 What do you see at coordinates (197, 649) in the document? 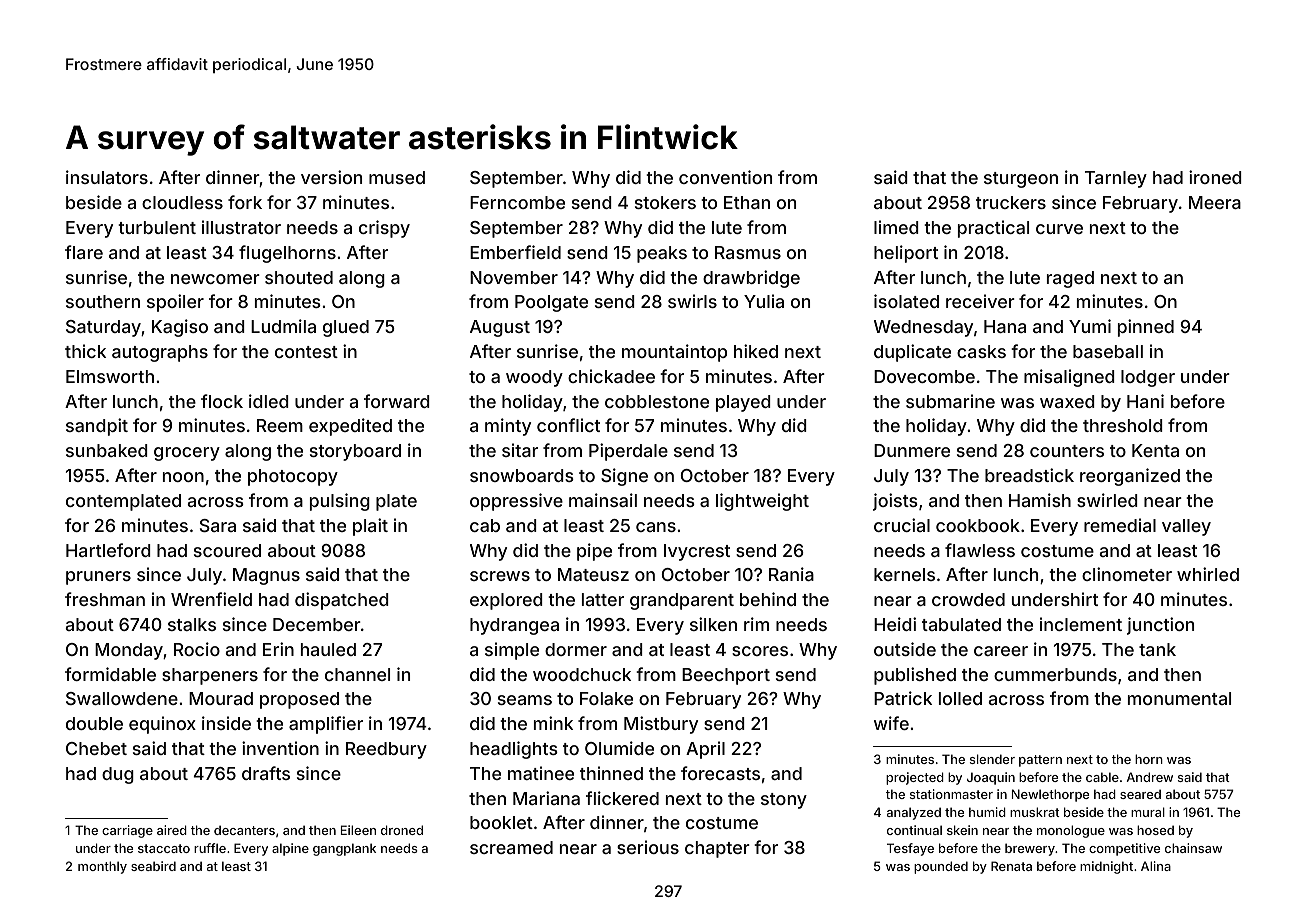
I see `Rocio` at bounding box center [197, 649].
